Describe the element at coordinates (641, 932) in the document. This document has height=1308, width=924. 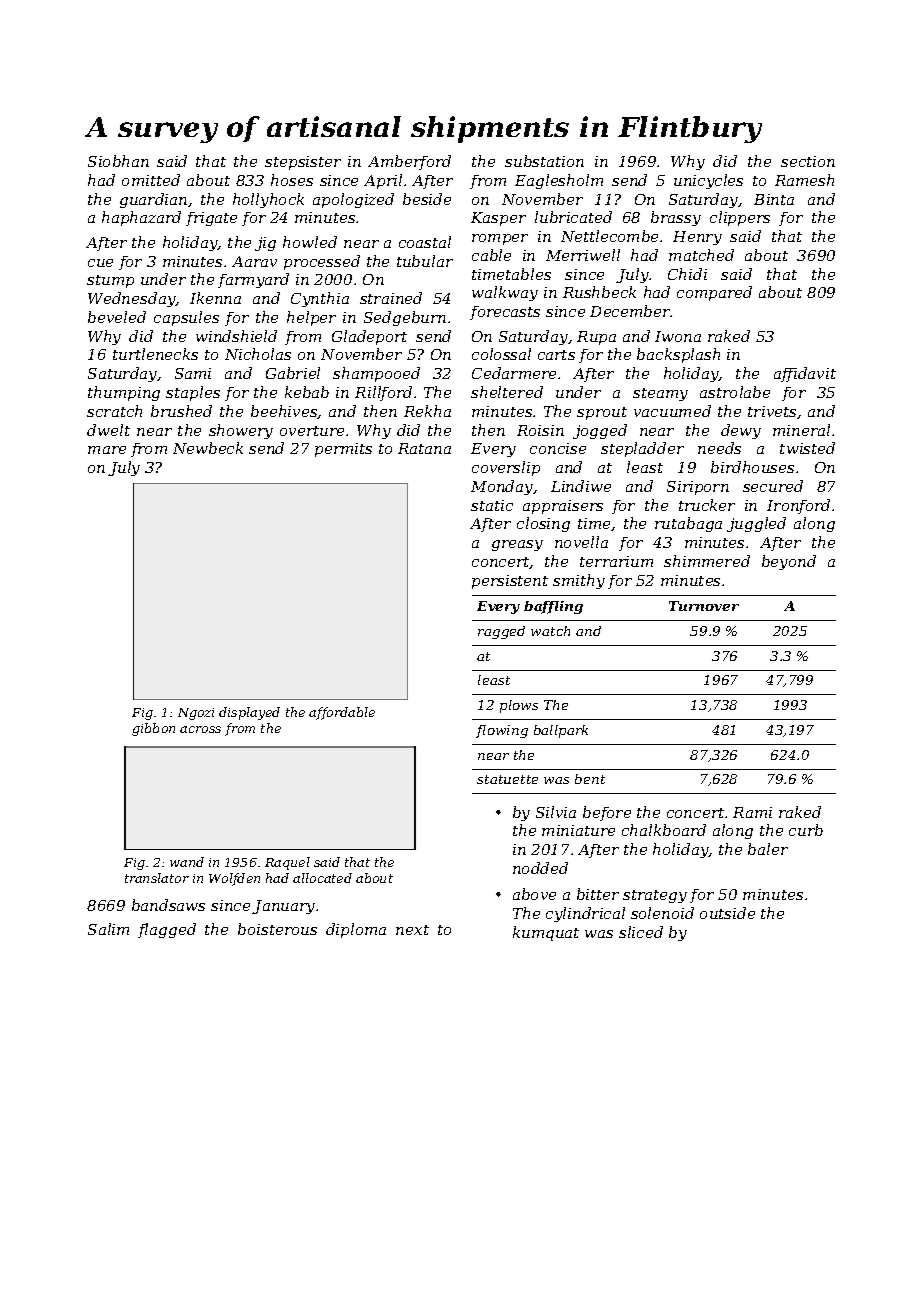
I see `sliced` at that location.
